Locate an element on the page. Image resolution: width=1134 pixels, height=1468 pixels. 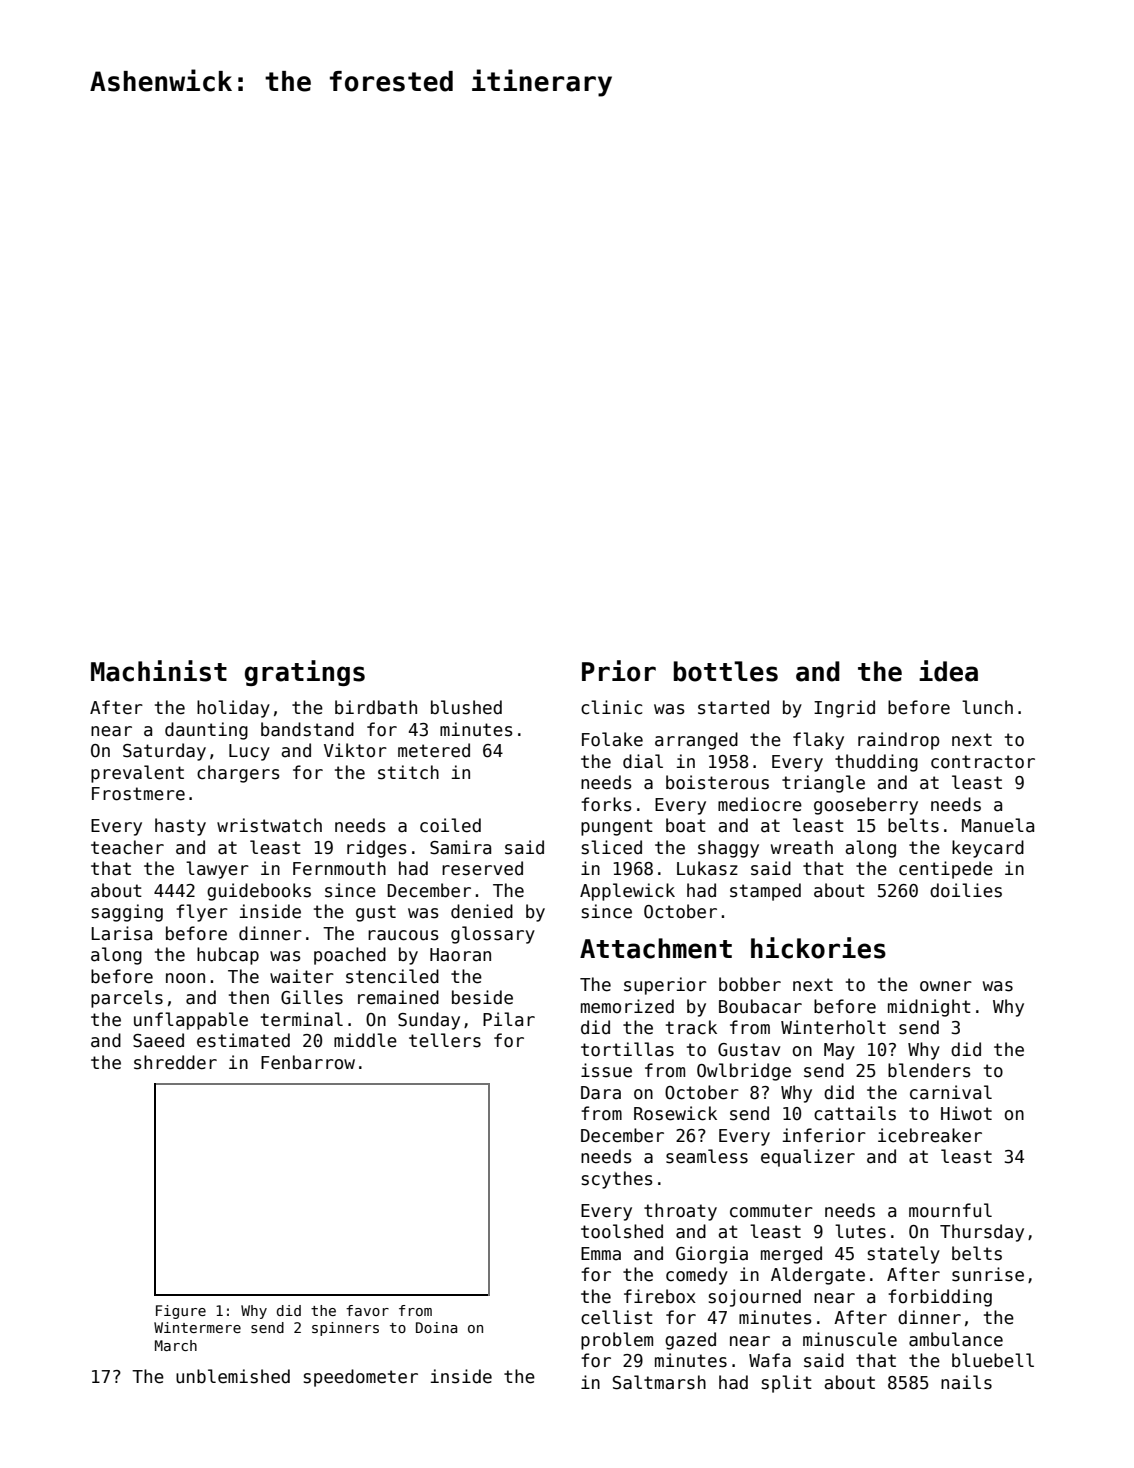
midnight is located at coordinates (929, 1008).
